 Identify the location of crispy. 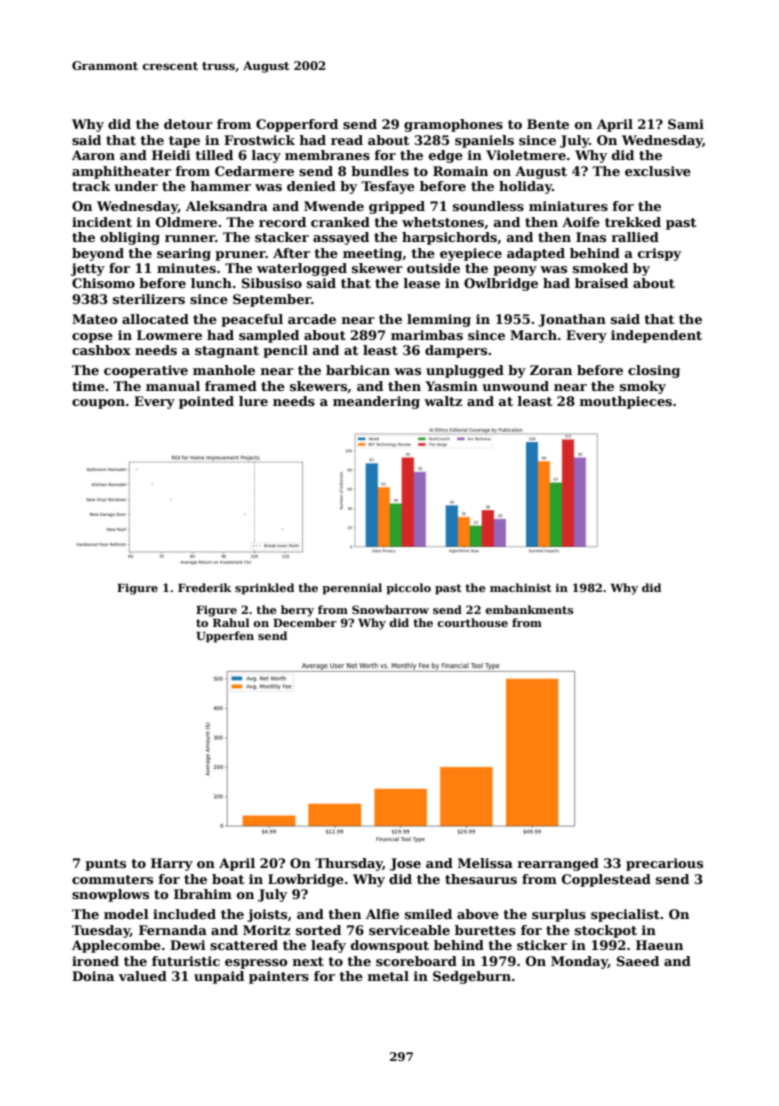
(659, 254).
